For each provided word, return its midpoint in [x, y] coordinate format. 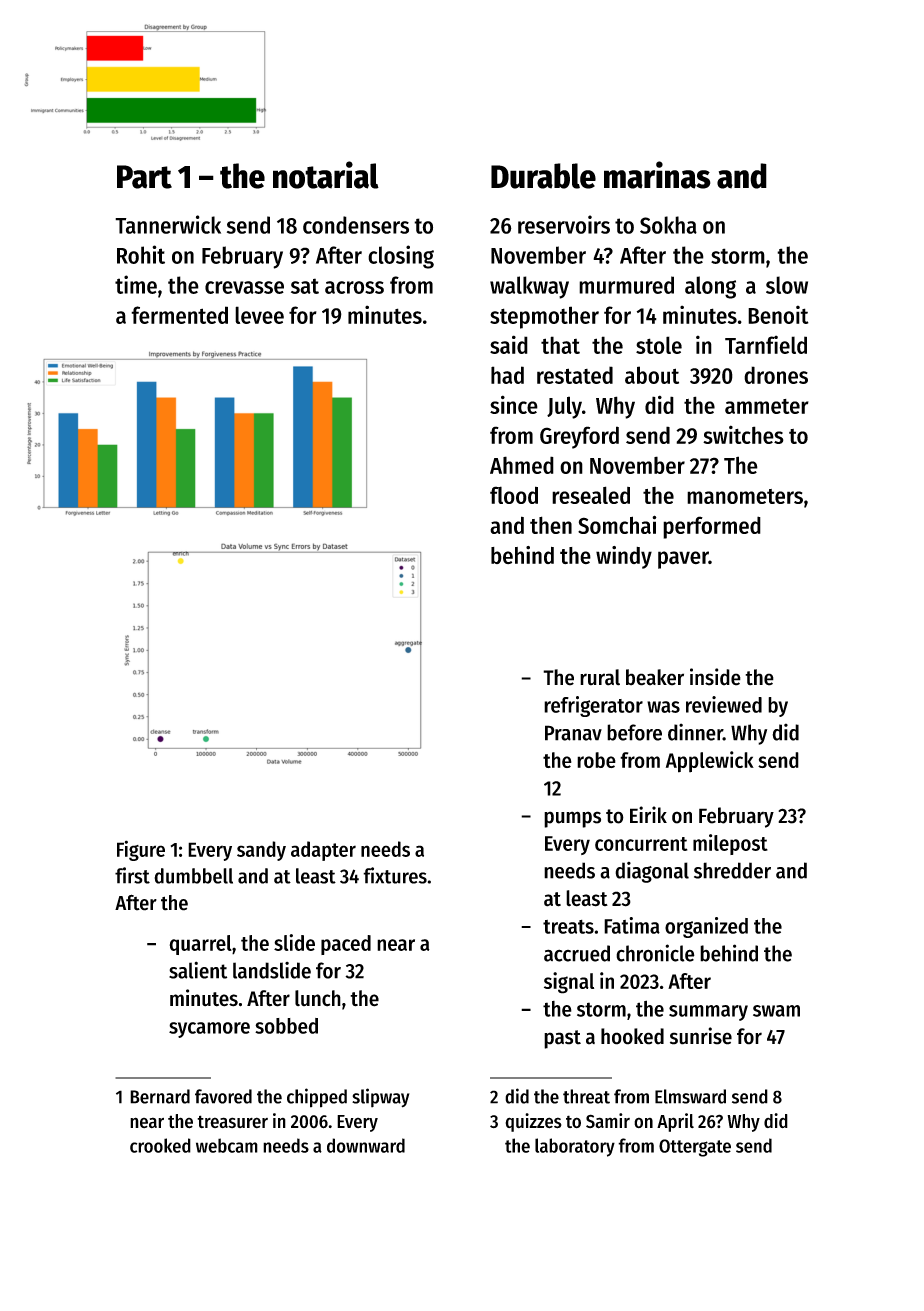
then [551, 525]
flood [514, 495]
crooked [160, 1145]
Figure [141, 850]
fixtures [395, 875]
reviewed [724, 704]
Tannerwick [168, 224]
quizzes [533, 1122]
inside [715, 677]
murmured [626, 285]
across [354, 287]
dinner [695, 732]
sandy [261, 851]
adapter [323, 851]
